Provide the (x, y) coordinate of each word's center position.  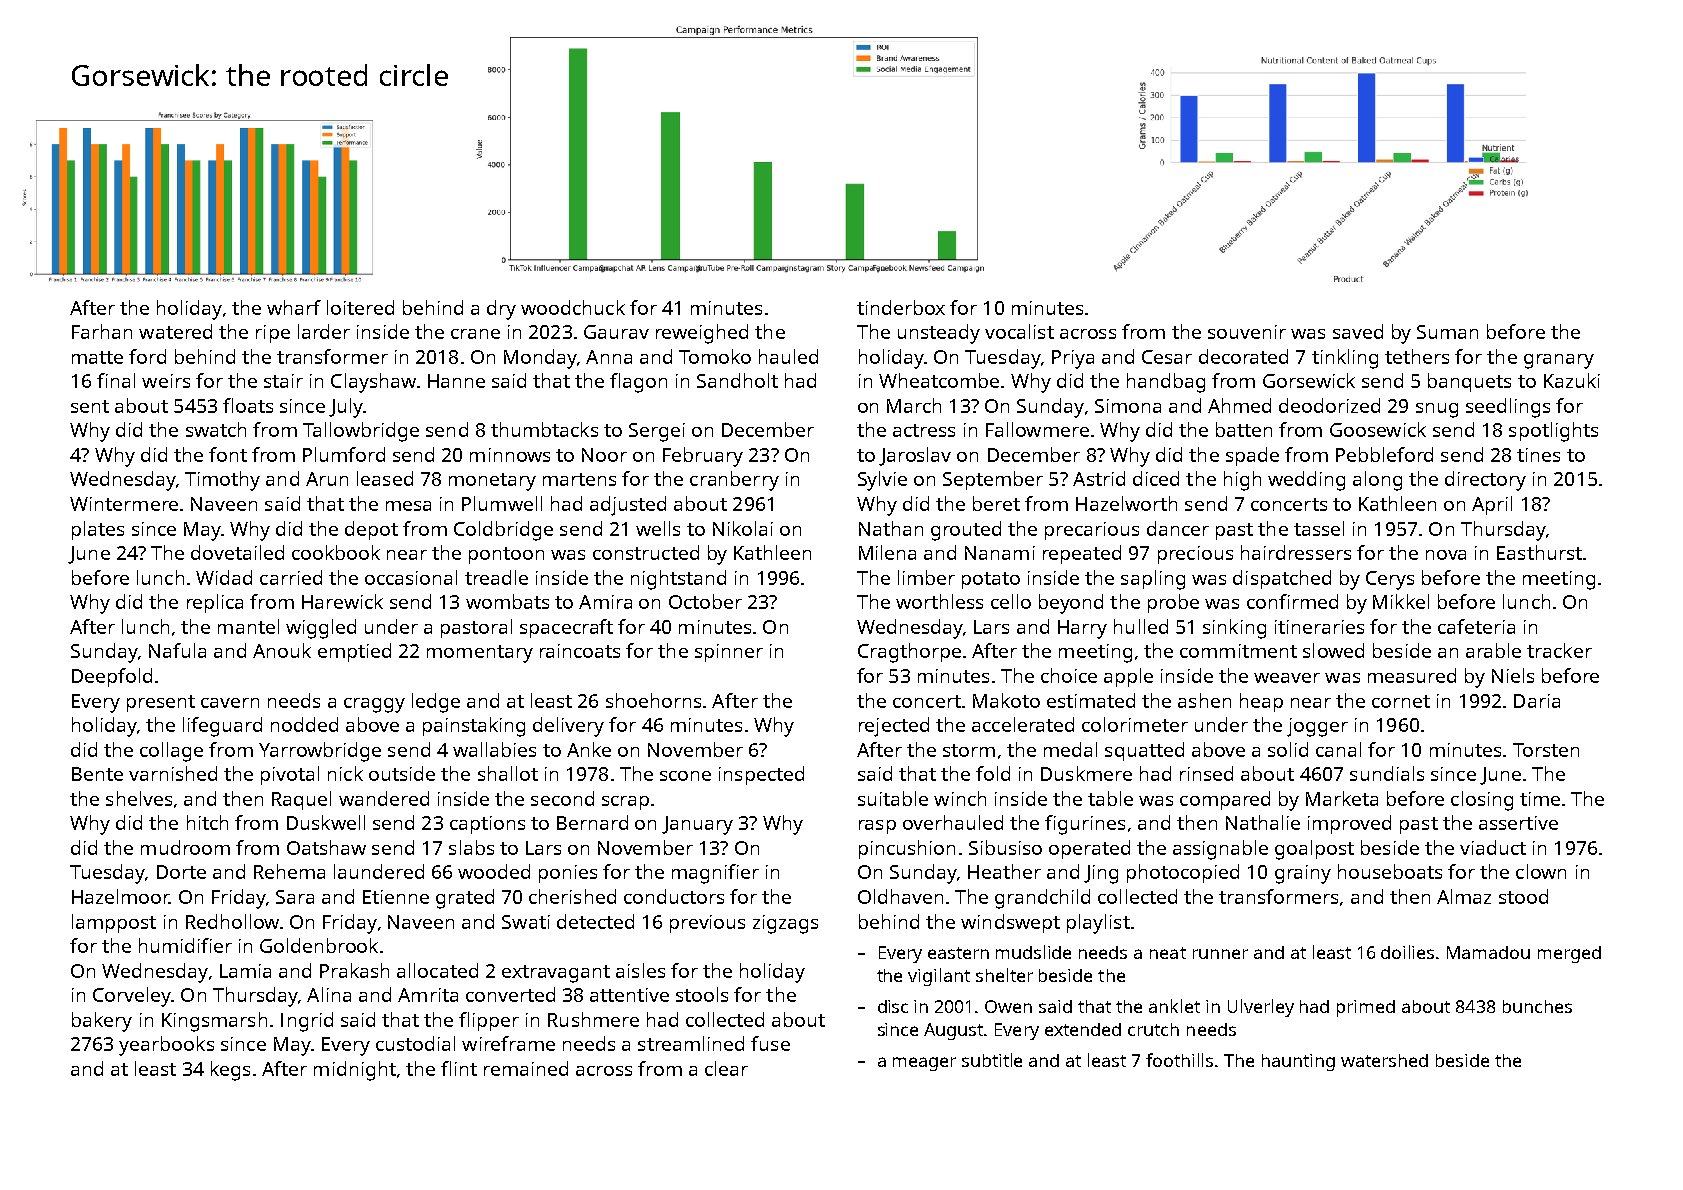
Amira (605, 602)
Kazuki (1572, 380)
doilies (1407, 952)
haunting (1298, 1062)
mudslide (1033, 952)
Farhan (102, 331)
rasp (877, 827)
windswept (1010, 923)
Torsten (1546, 750)
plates (98, 530)
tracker (1559, 650)
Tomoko (715, 356)
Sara (295, 897)
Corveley (132, 997)
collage (171, 752)
